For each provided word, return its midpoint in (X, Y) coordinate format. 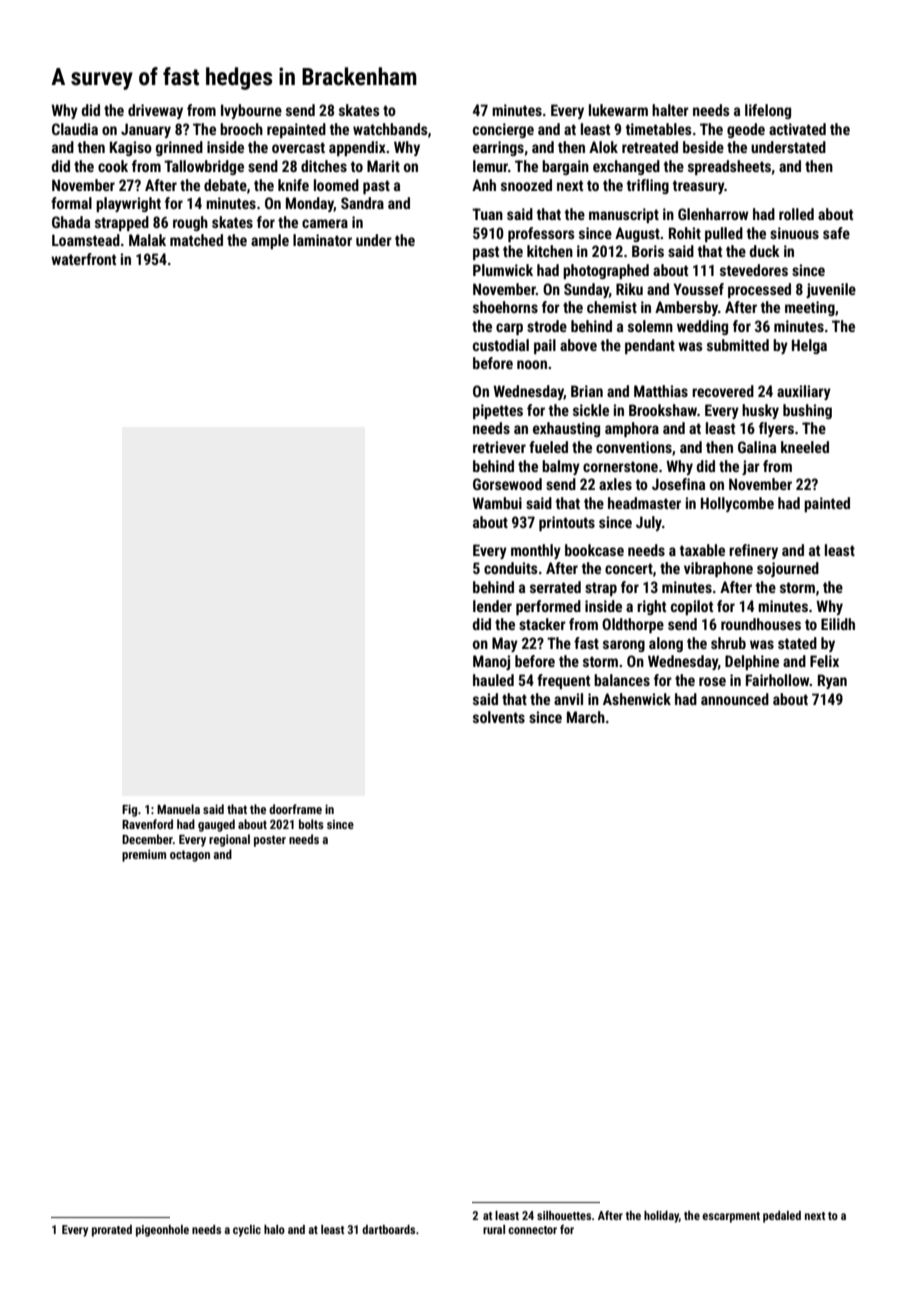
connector (532, 1230)
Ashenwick (637, 699)
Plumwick (503, 270)
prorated (112, 1231)
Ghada (71, 222)
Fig (129, 810)
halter (670, 110)
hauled (493, 680)
